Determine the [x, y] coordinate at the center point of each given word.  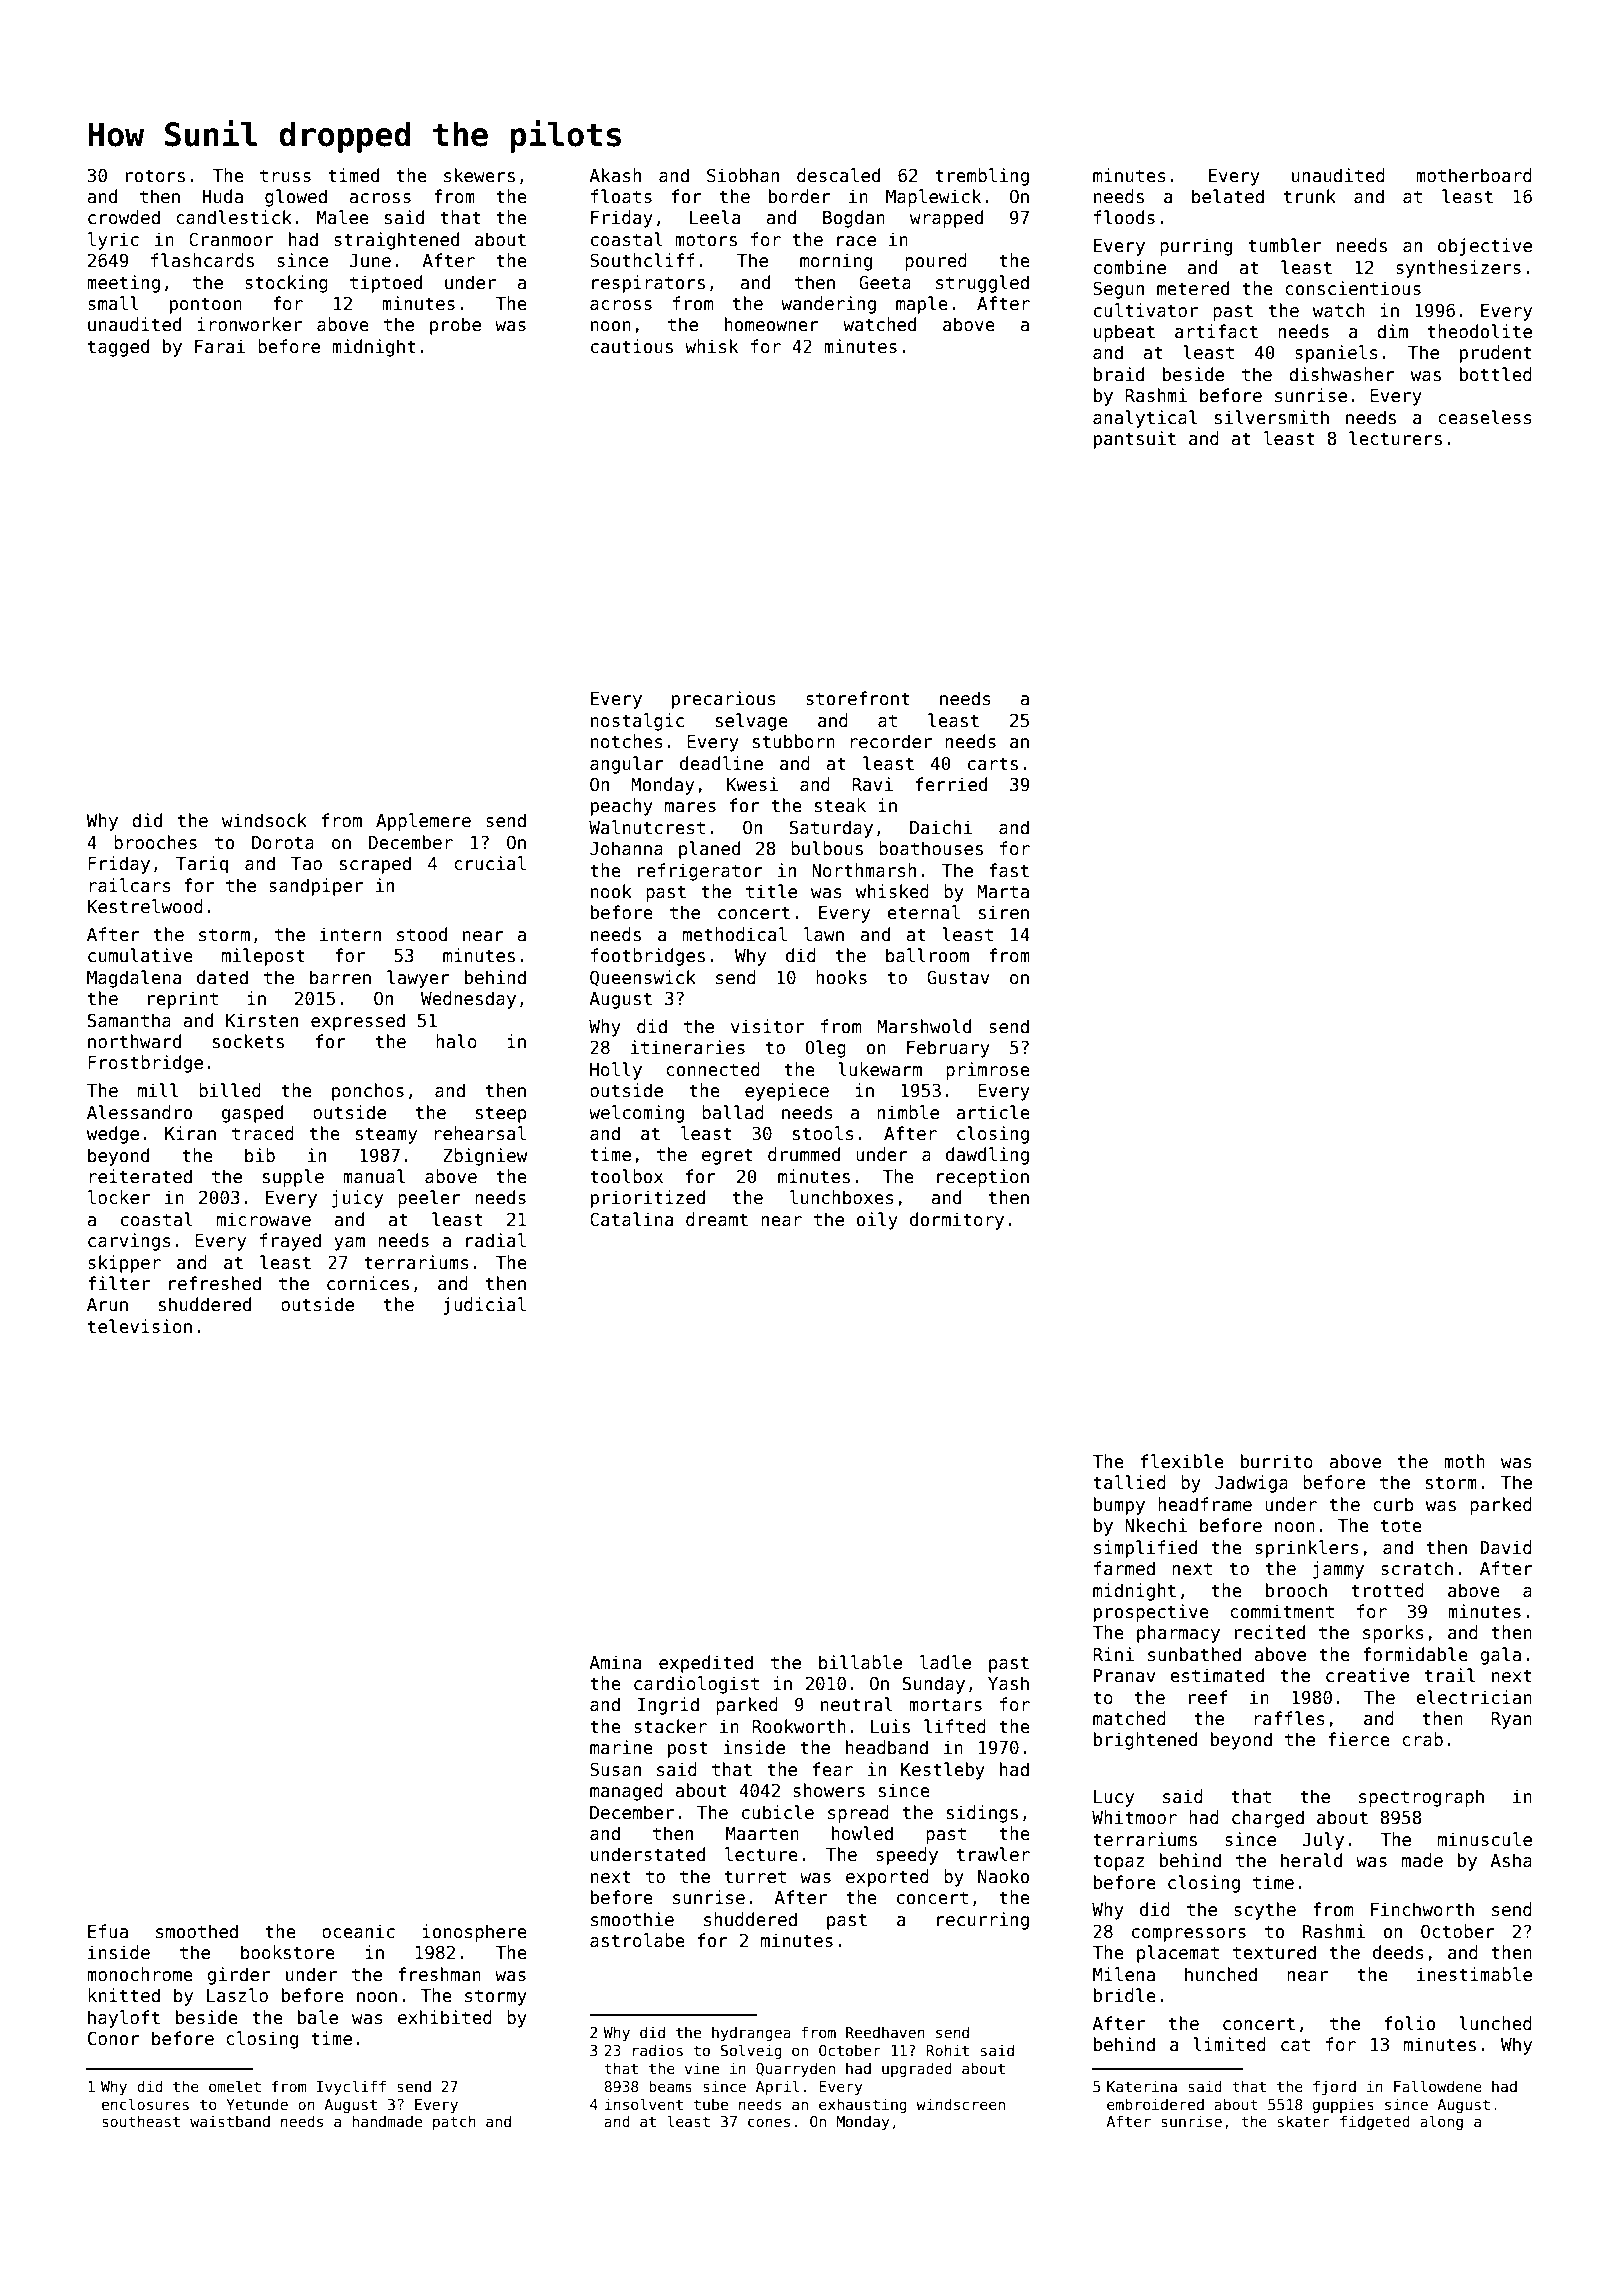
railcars [130, 885]
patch [454, 2122]
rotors [155, 176]
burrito [1277, 1461]
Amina [615, 1662]
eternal [923, 912]
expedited [706, 1664]
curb [1393, 1504]
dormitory [957, 1221]
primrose [988, 1071]
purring [1196, 247]
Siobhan [743, 175]
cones [769, 2122]
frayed [290, 1242]
